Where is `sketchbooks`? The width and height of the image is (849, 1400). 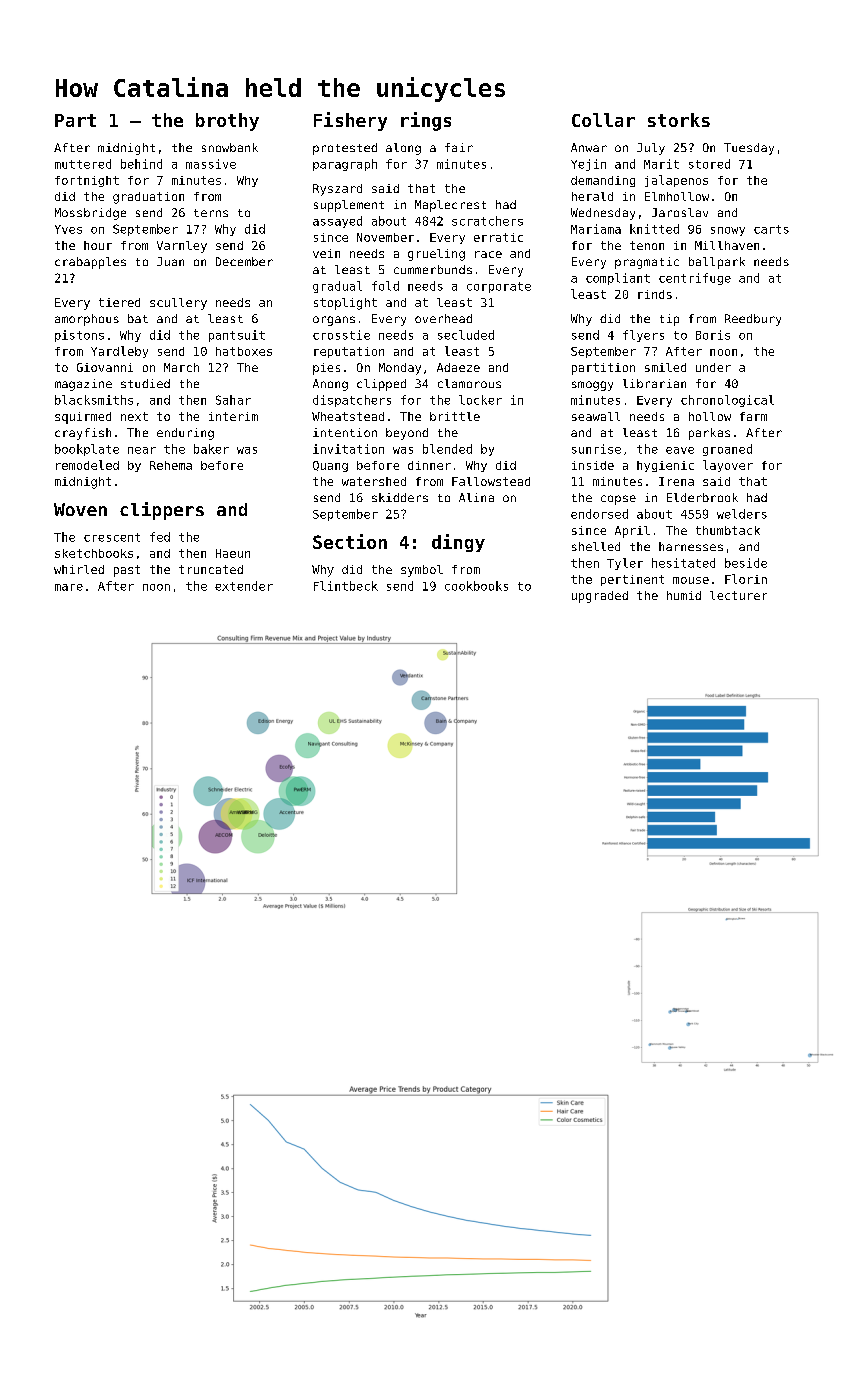
sketchbooks is located at coordinates (94, 553).
